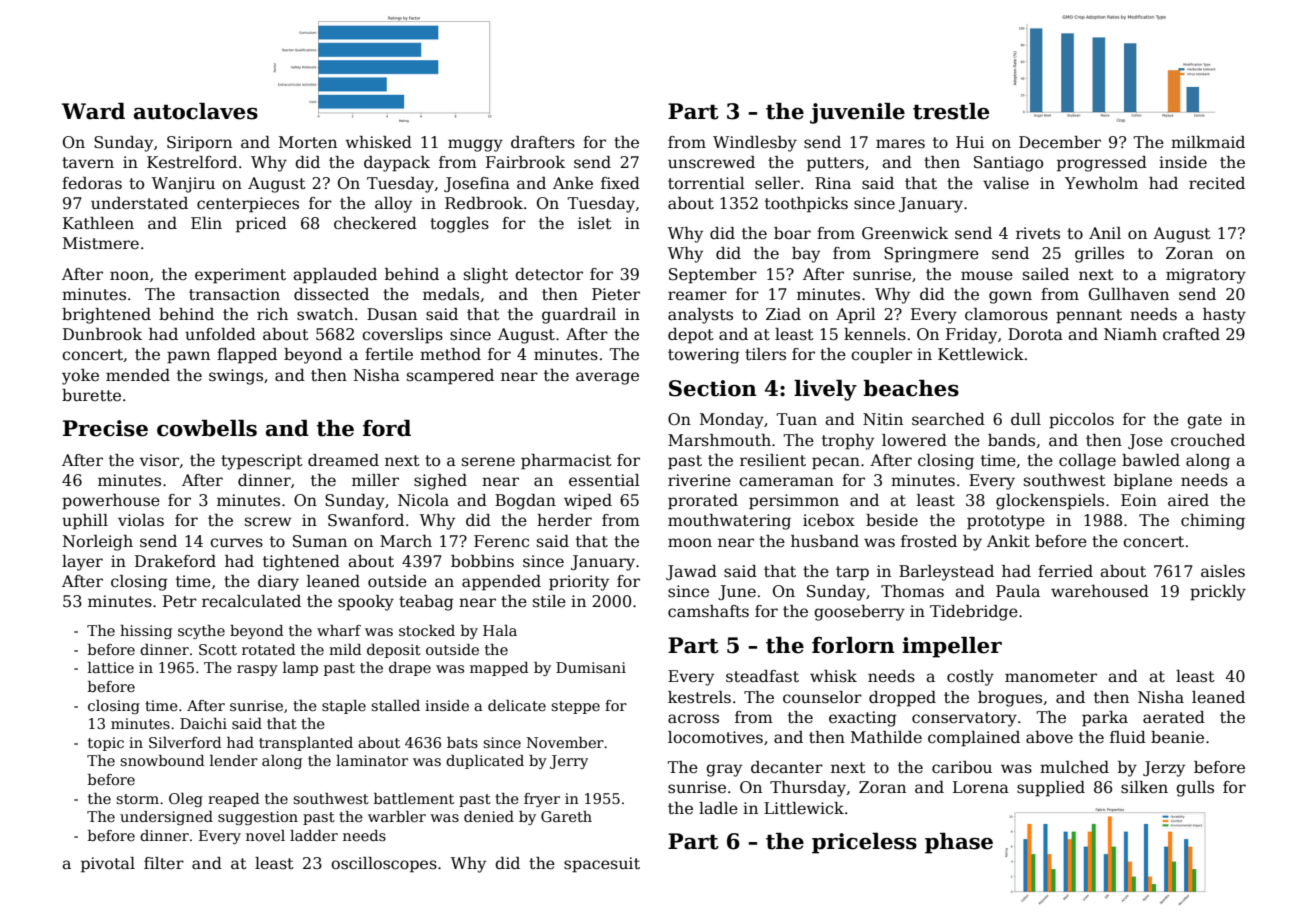 The image size is (1308, 924). I want to click on riverine, so click(699, 480).
